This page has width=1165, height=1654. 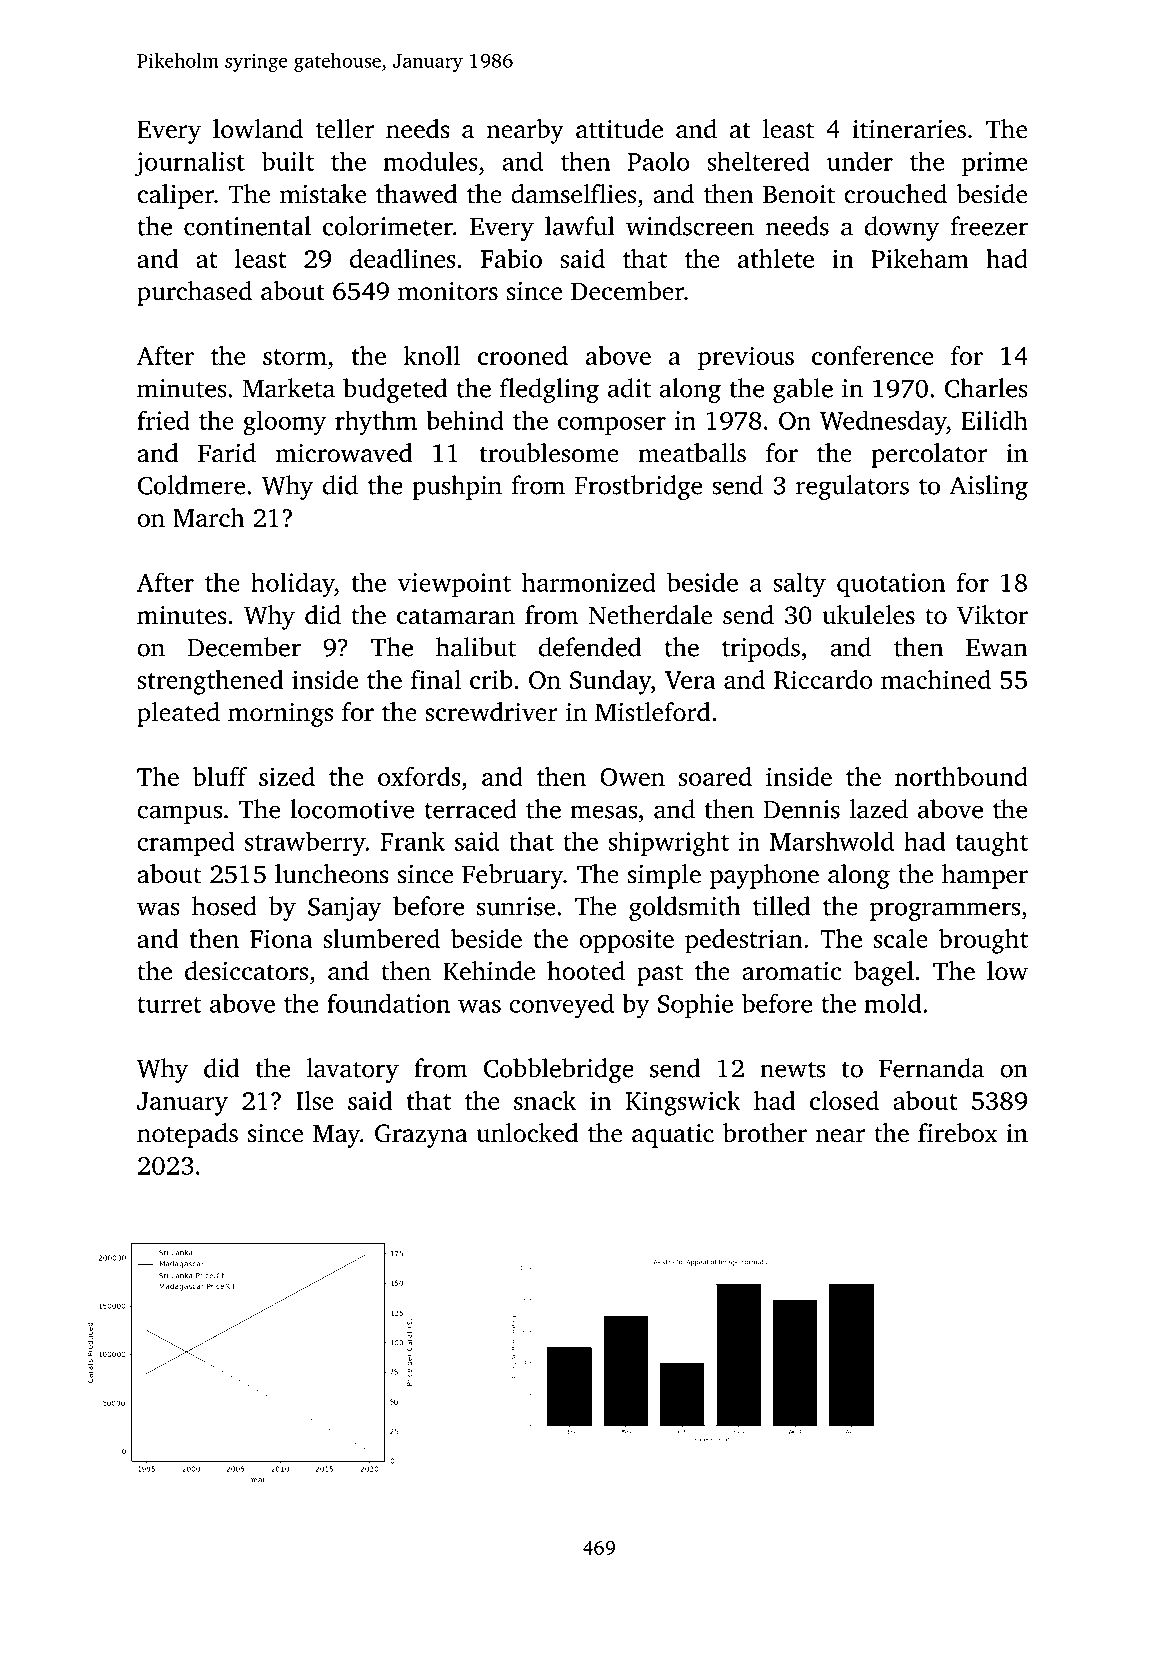 What do you see at coordinates (191, 485) in the page?
I see `Coldmere` at bounding box center [191, 485].
